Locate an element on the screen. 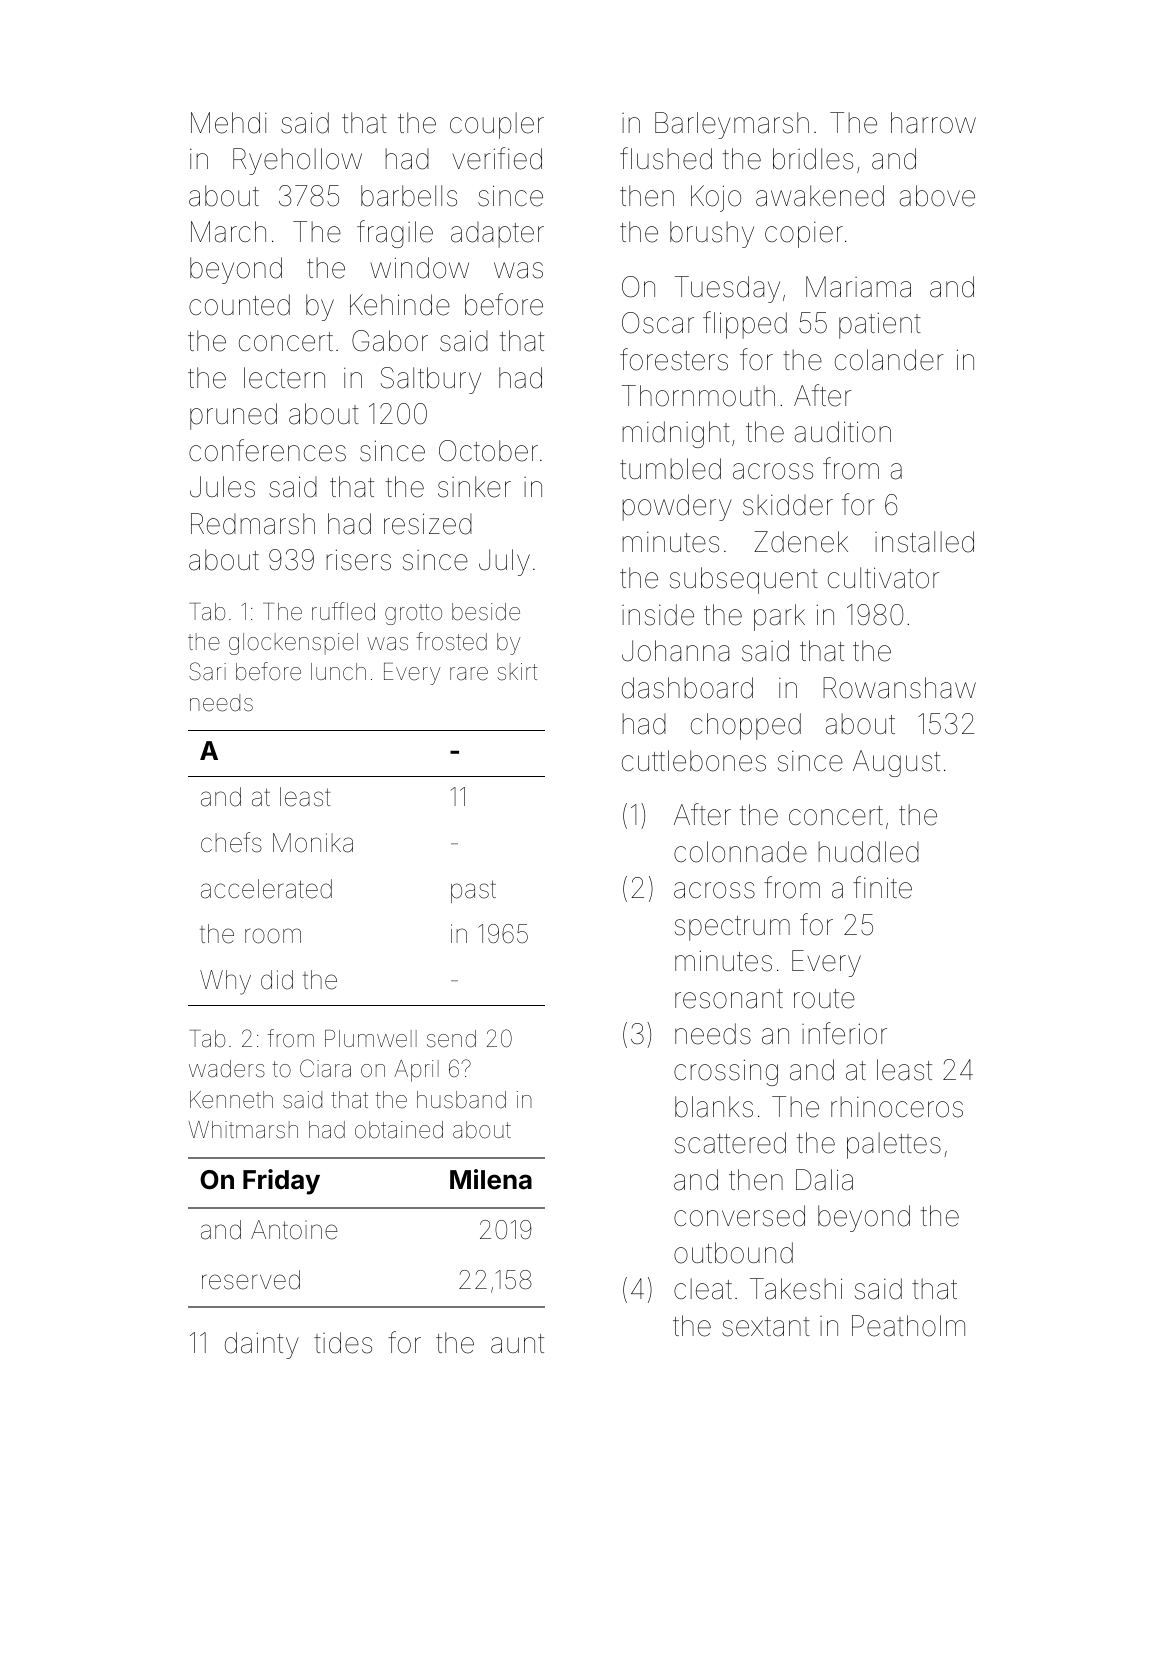 This screenshot has width=1165, height=1654. skidder is located at coordinates (788, 505).
